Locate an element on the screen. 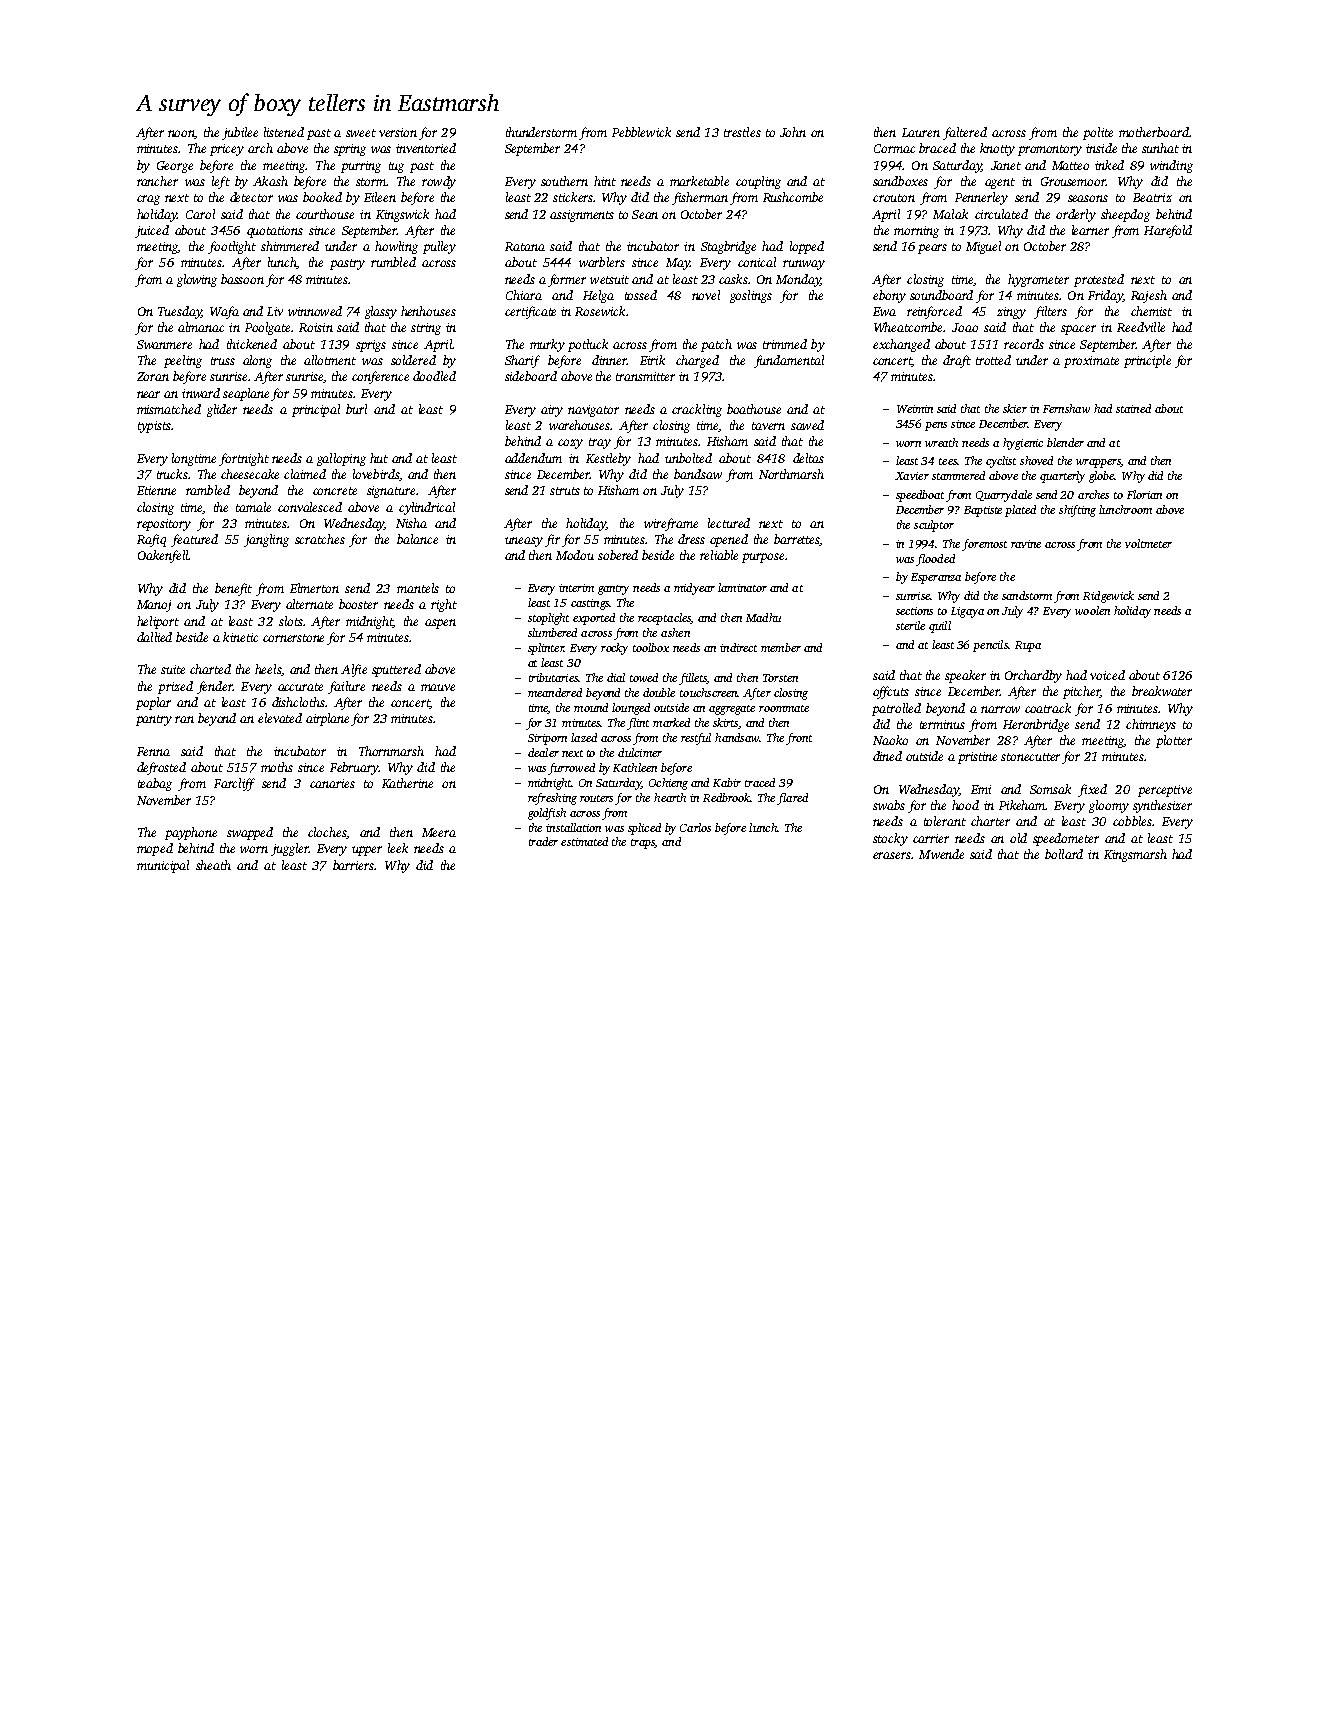  signature is located at coordinates (391, 492).
